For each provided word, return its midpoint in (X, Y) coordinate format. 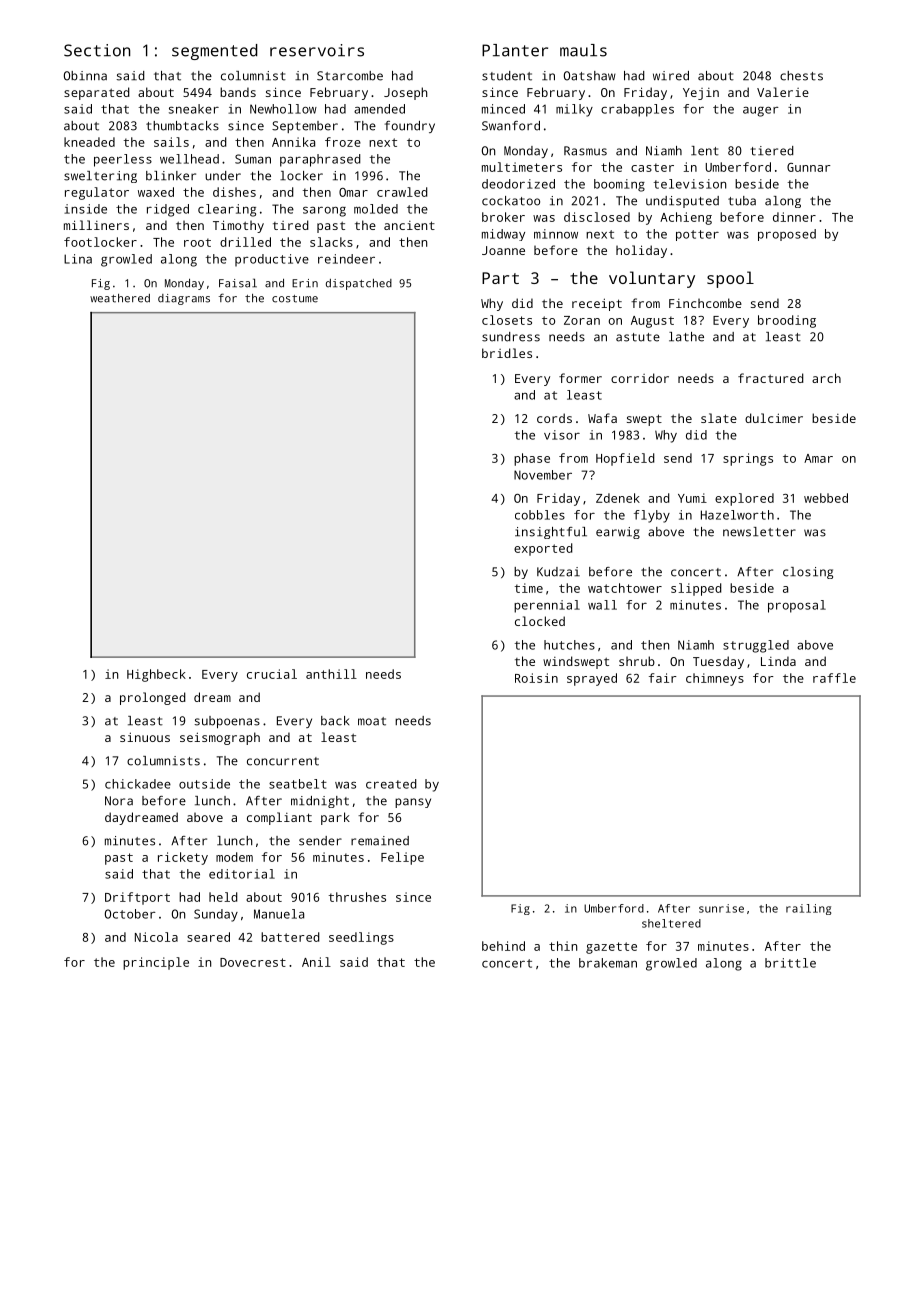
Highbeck (156, 675)
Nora (119, 801)
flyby (652, 516)
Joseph (405, 93)
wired (671, 76)
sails (171, 142)
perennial (547, 606)
